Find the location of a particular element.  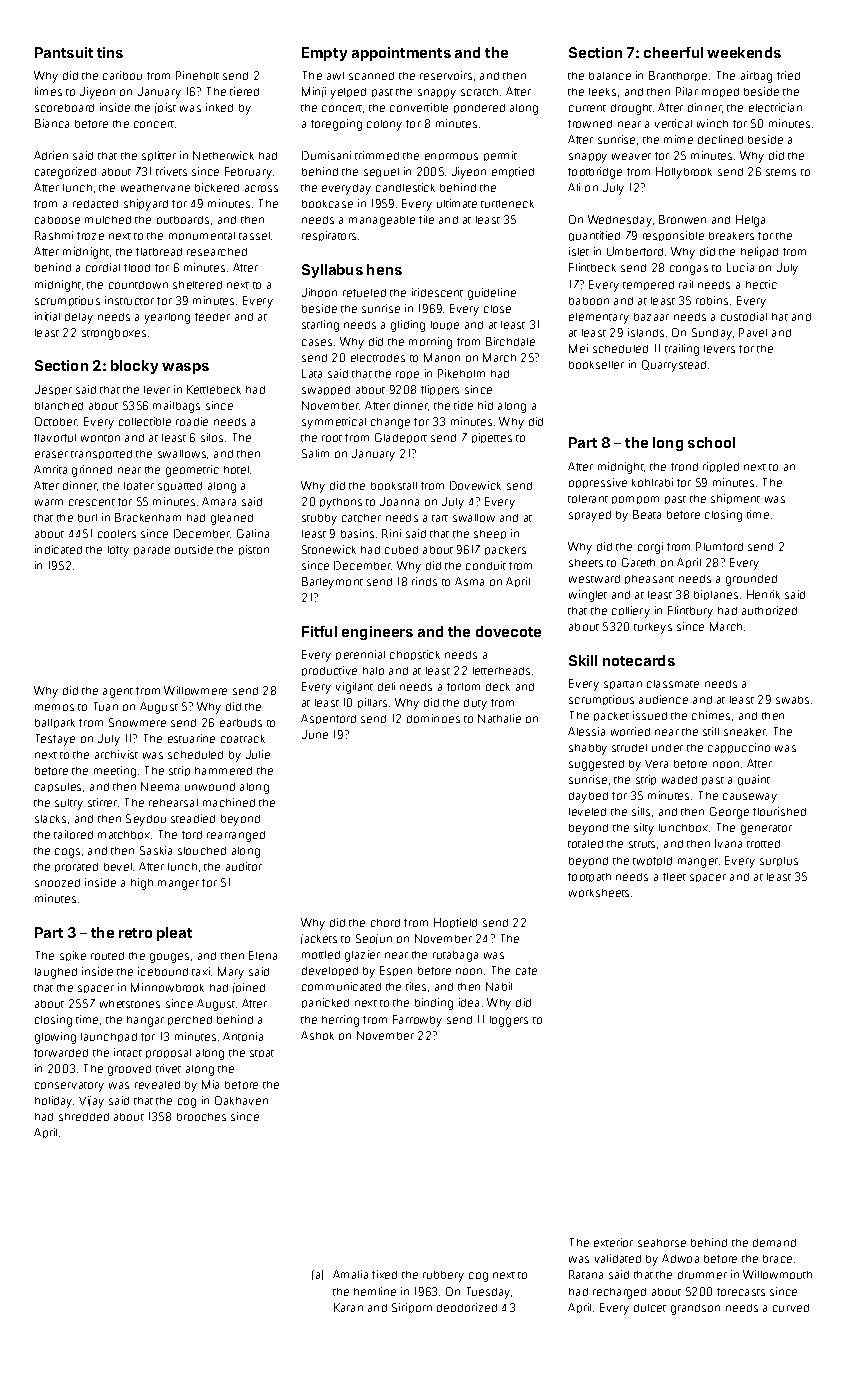

grounded is located at coordinates (751, 580).
